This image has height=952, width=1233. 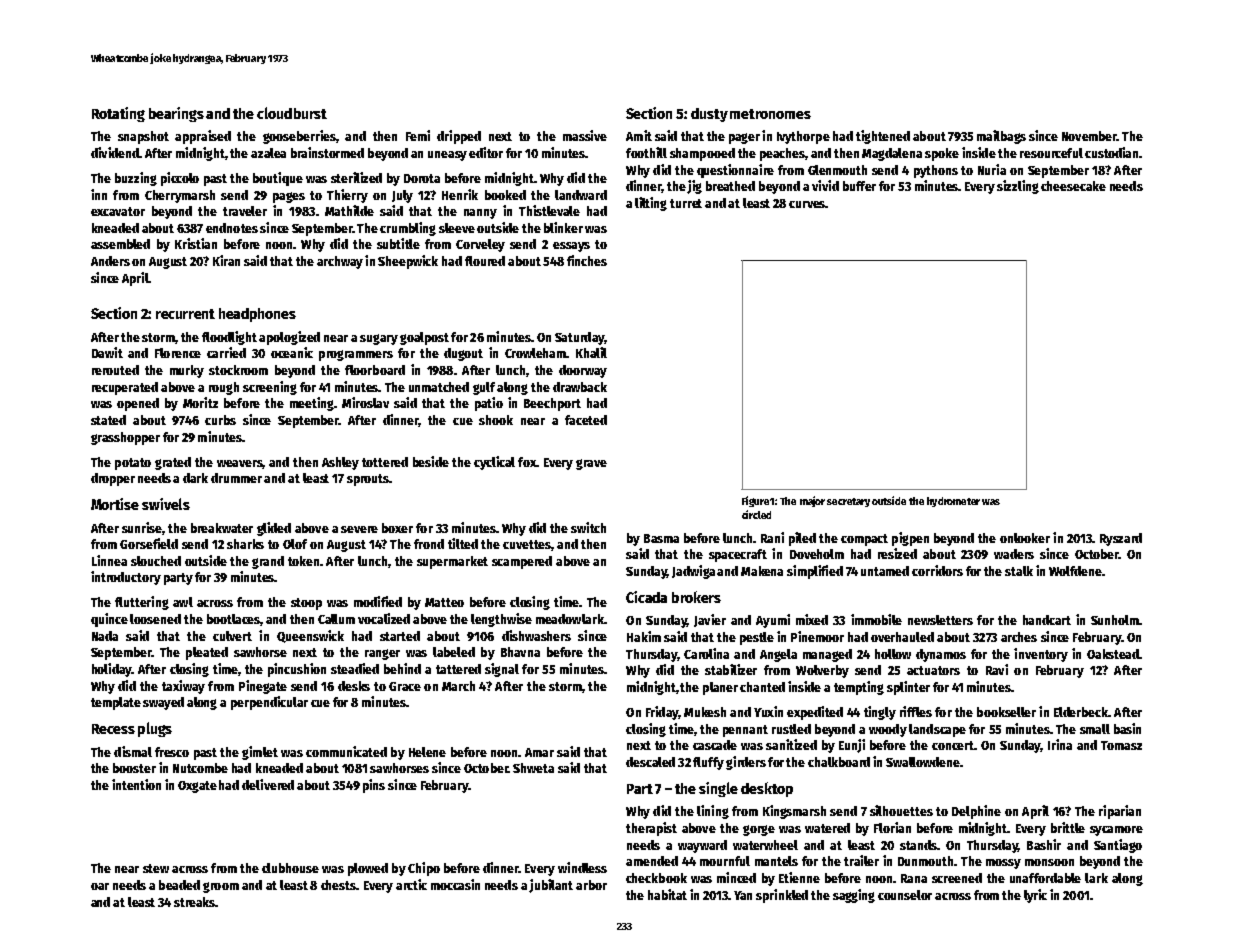 What do you see at coordinates (1081, 712) in the image?
I see `Elderbeck` at bounding box center [1081, 712].
